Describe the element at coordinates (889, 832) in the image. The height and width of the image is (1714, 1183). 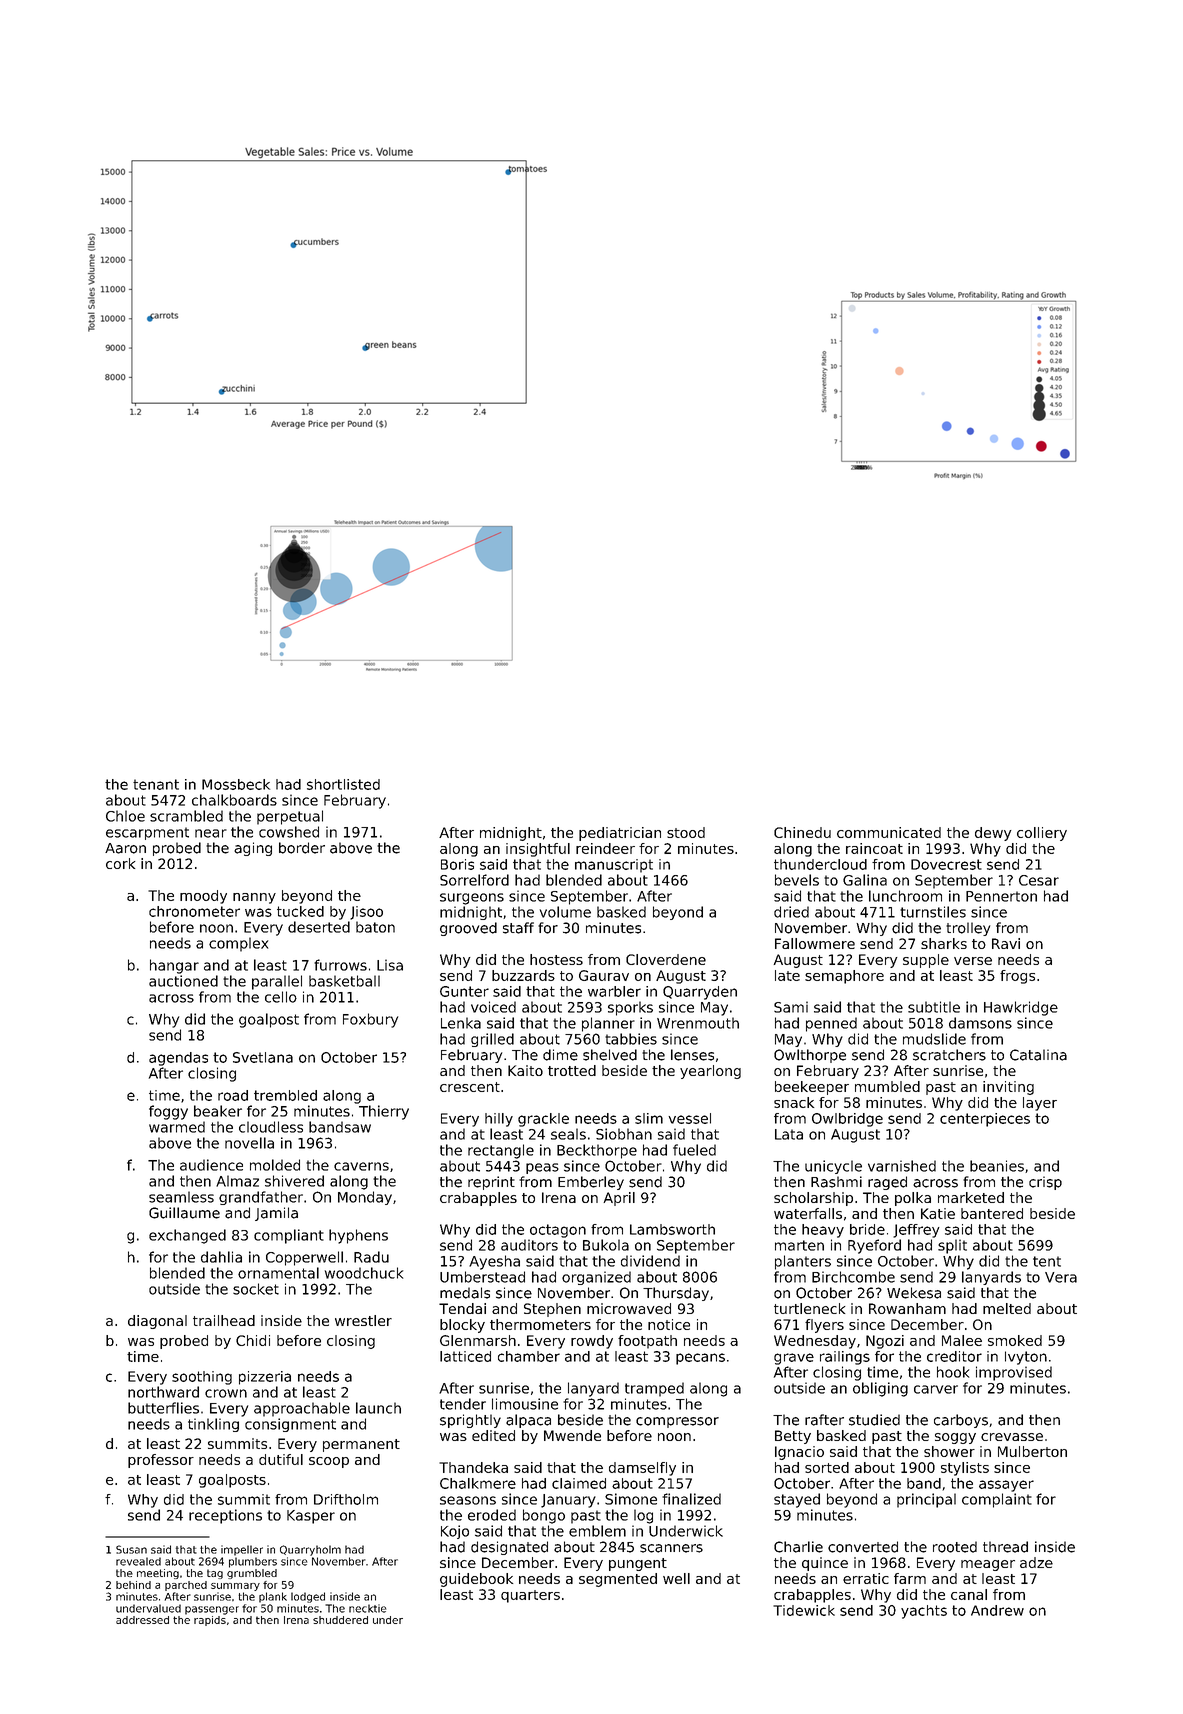
I see `communicated` at that location.
